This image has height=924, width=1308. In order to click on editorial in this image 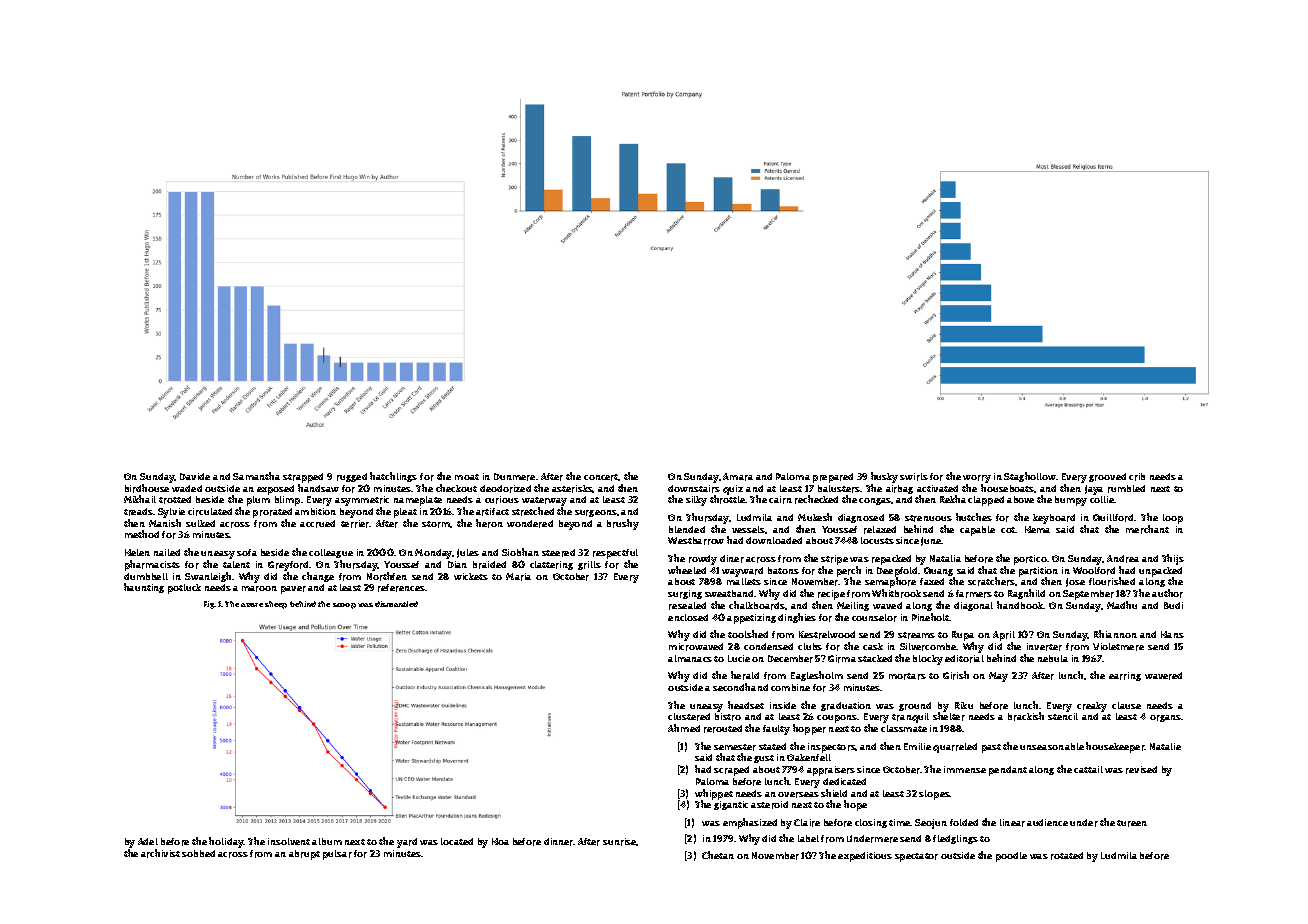, I will do `click(964, 659)`.
